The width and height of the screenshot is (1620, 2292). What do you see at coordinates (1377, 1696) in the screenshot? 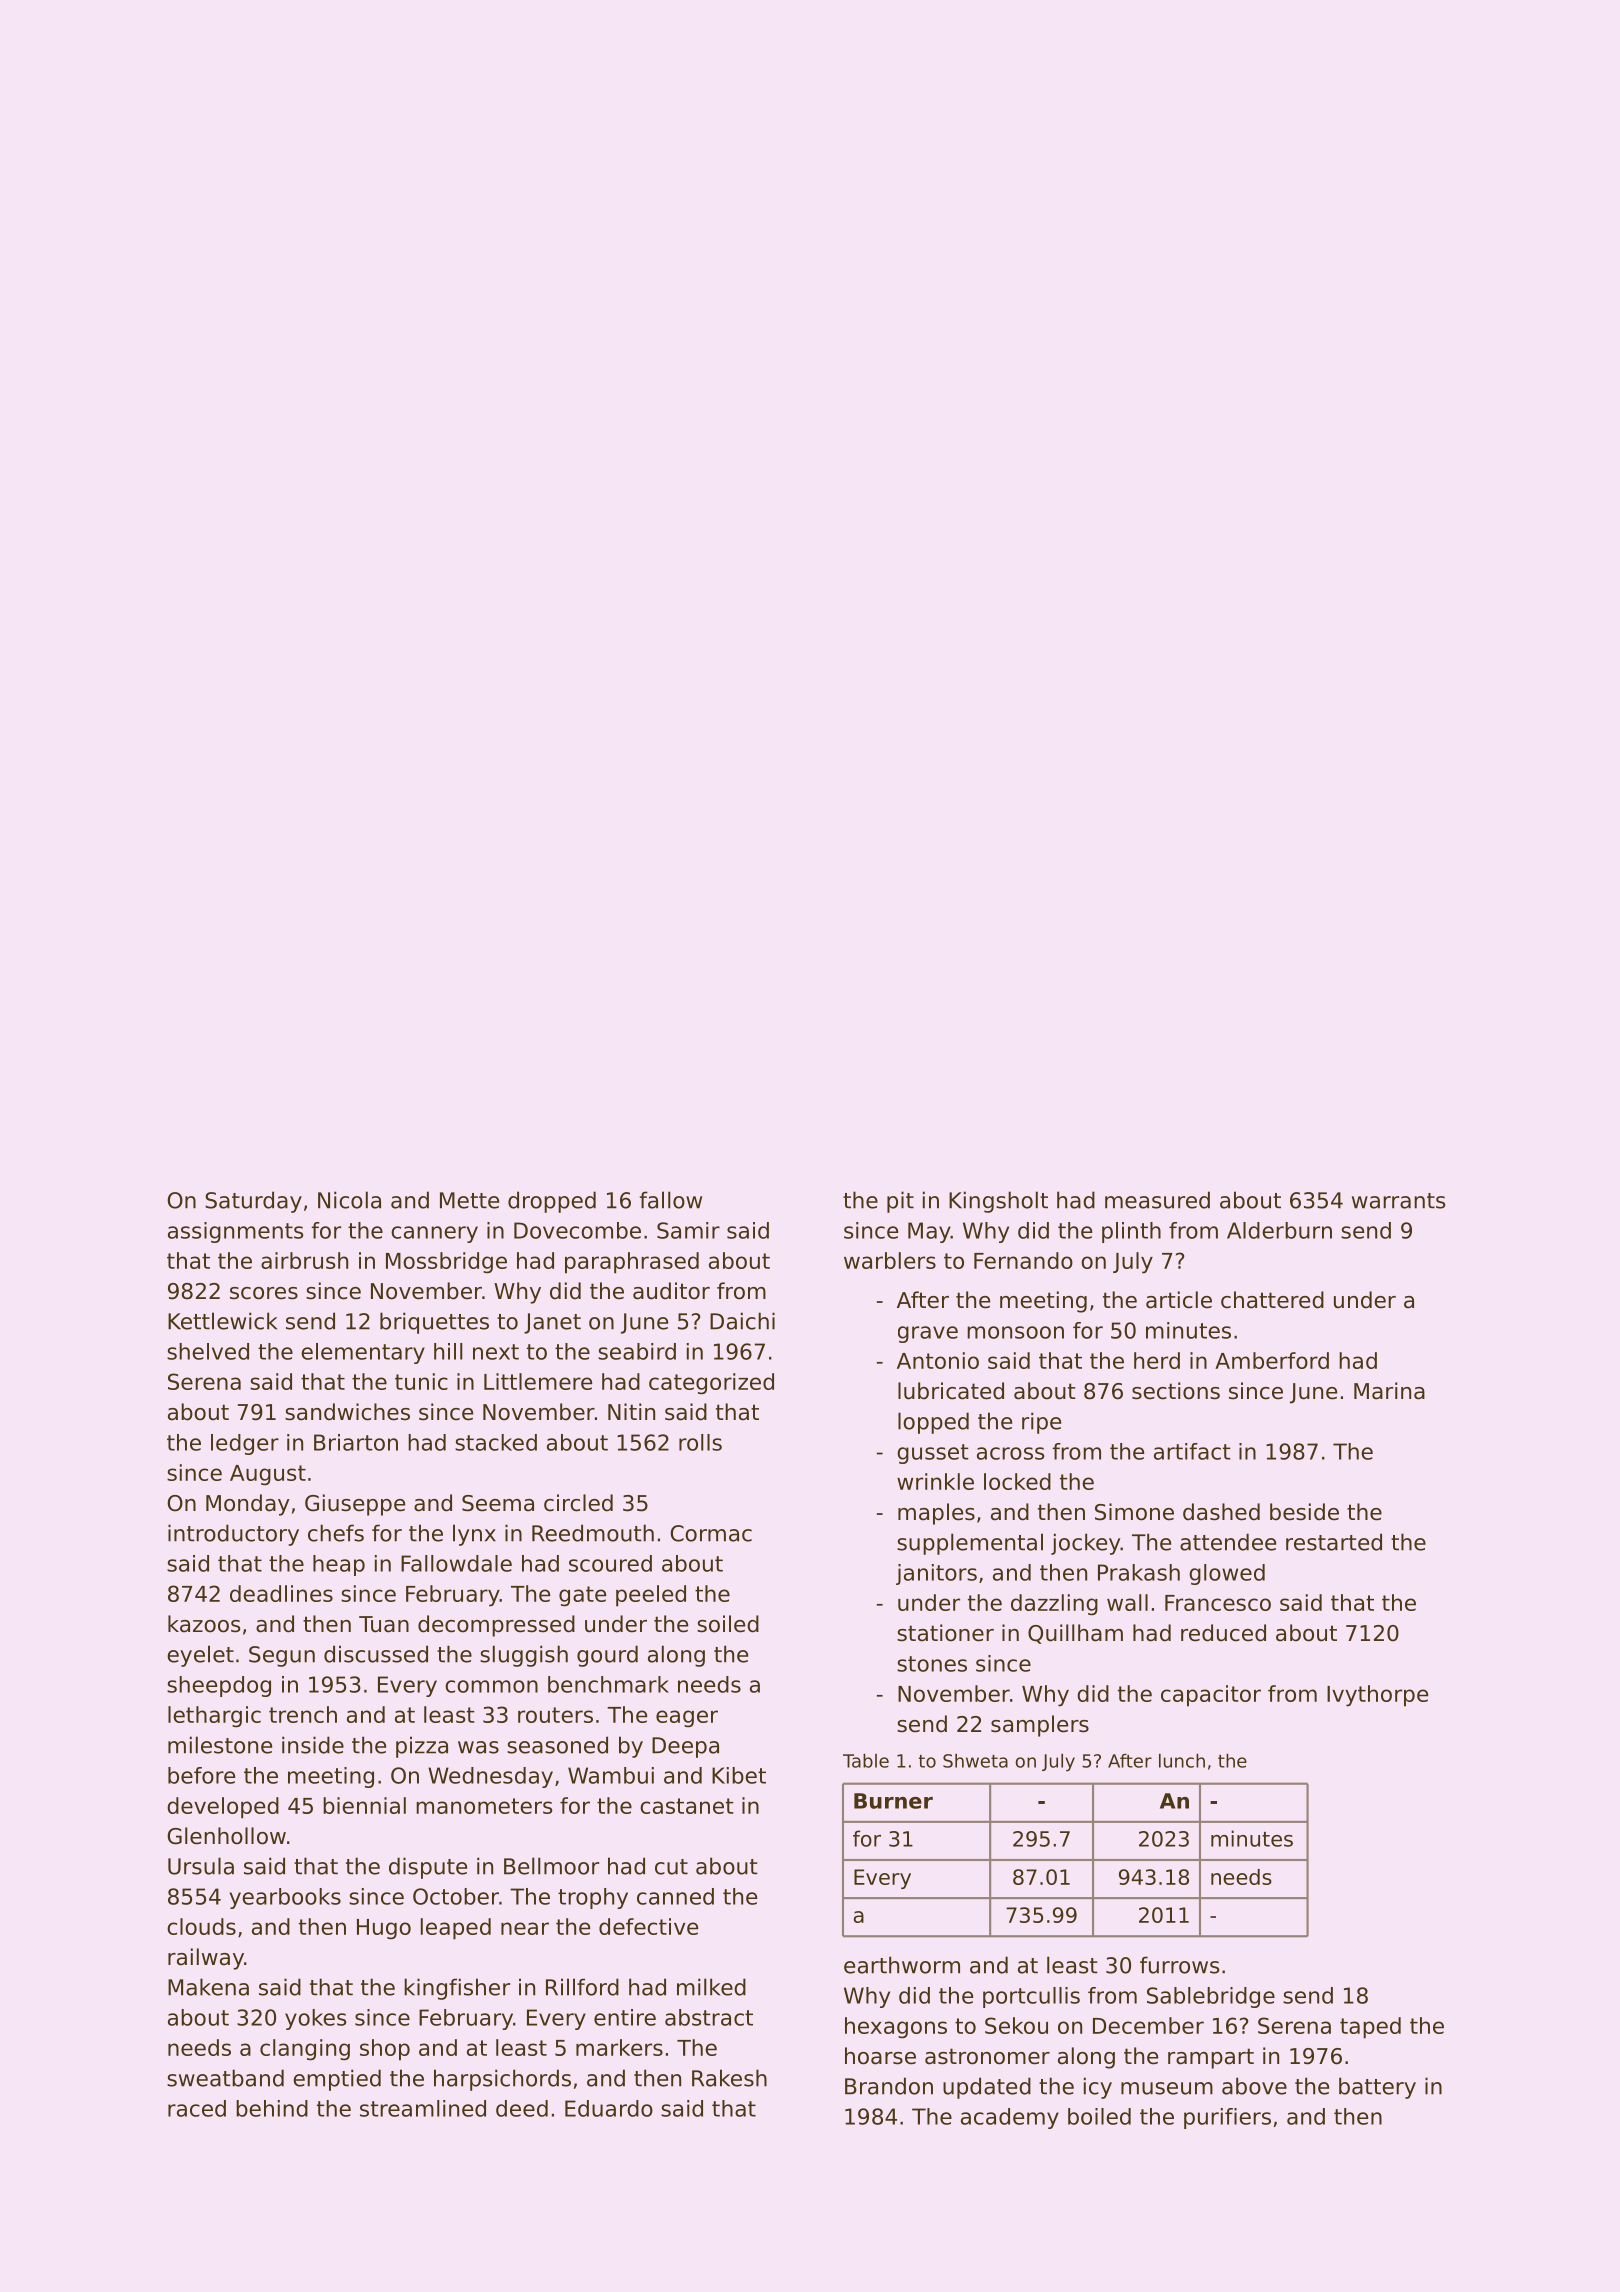
I see `Ivythorpe` at bounding box center [1377, 1696].
